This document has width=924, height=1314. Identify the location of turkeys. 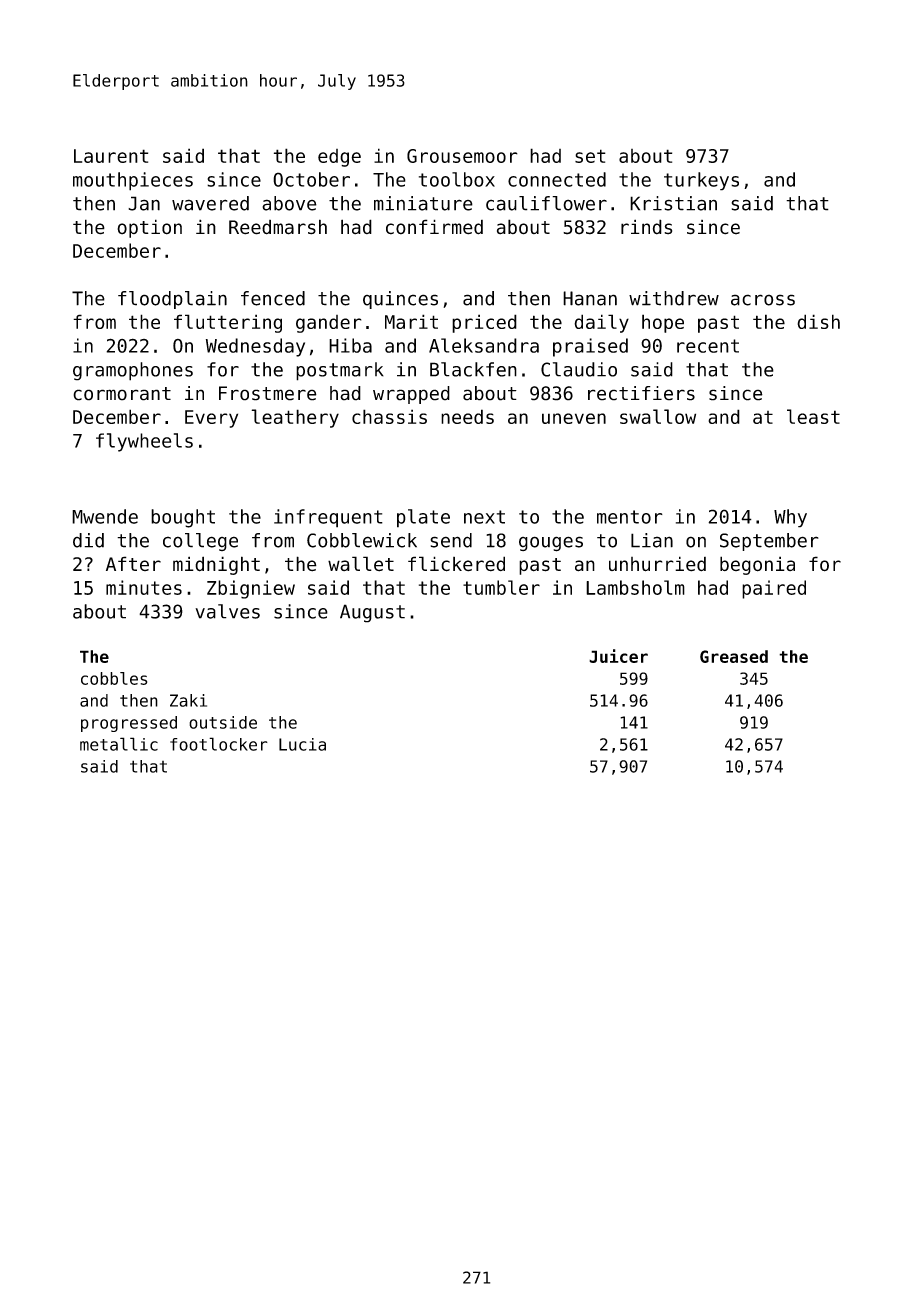
(701, 181).
